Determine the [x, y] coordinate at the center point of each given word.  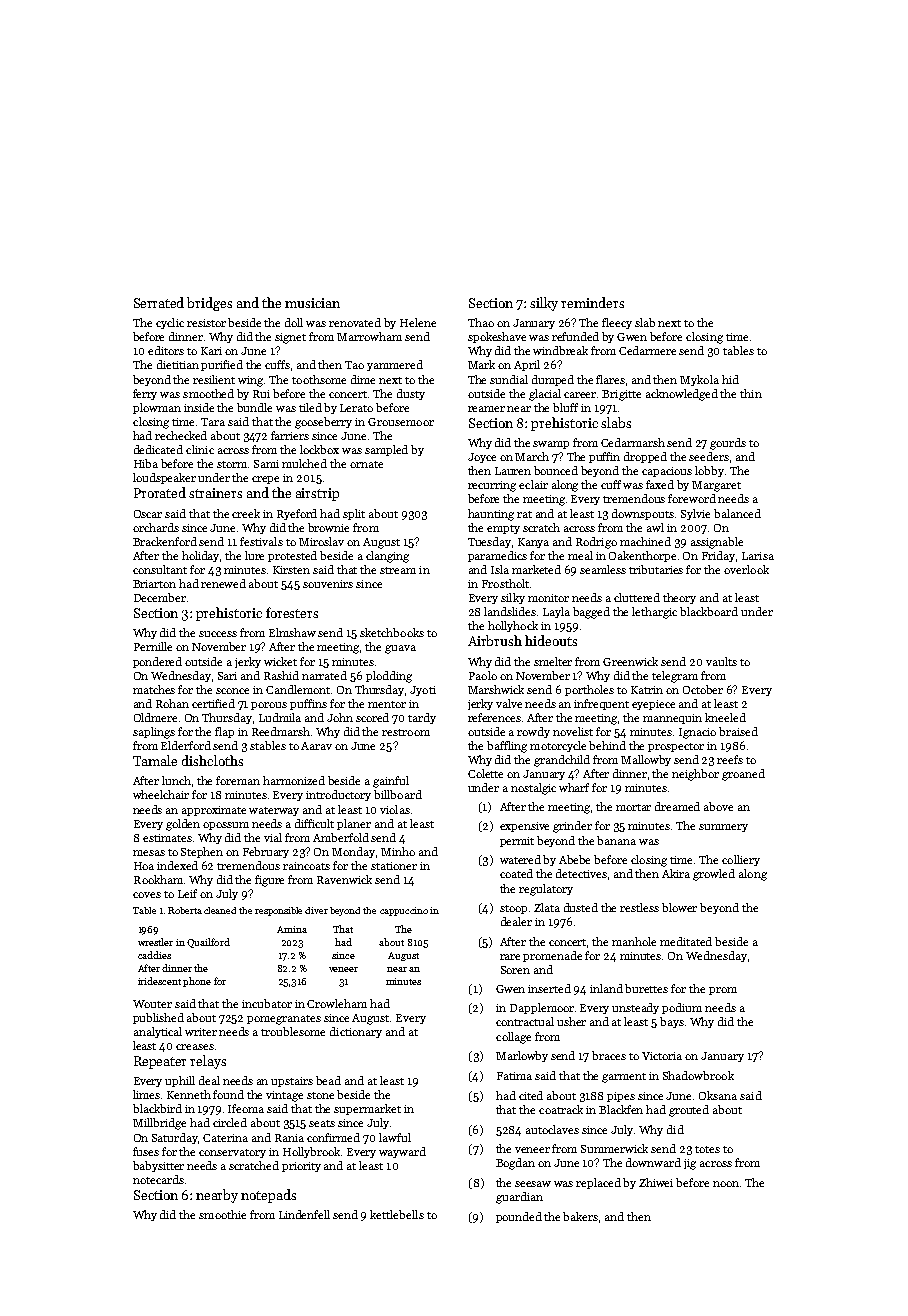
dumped [553, 380]
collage [513, 1038]
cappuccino [404, 911]
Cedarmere [647, 350]
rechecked [181, 435]
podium [682, 1008]
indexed [177, 865]
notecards [158, 1179]
